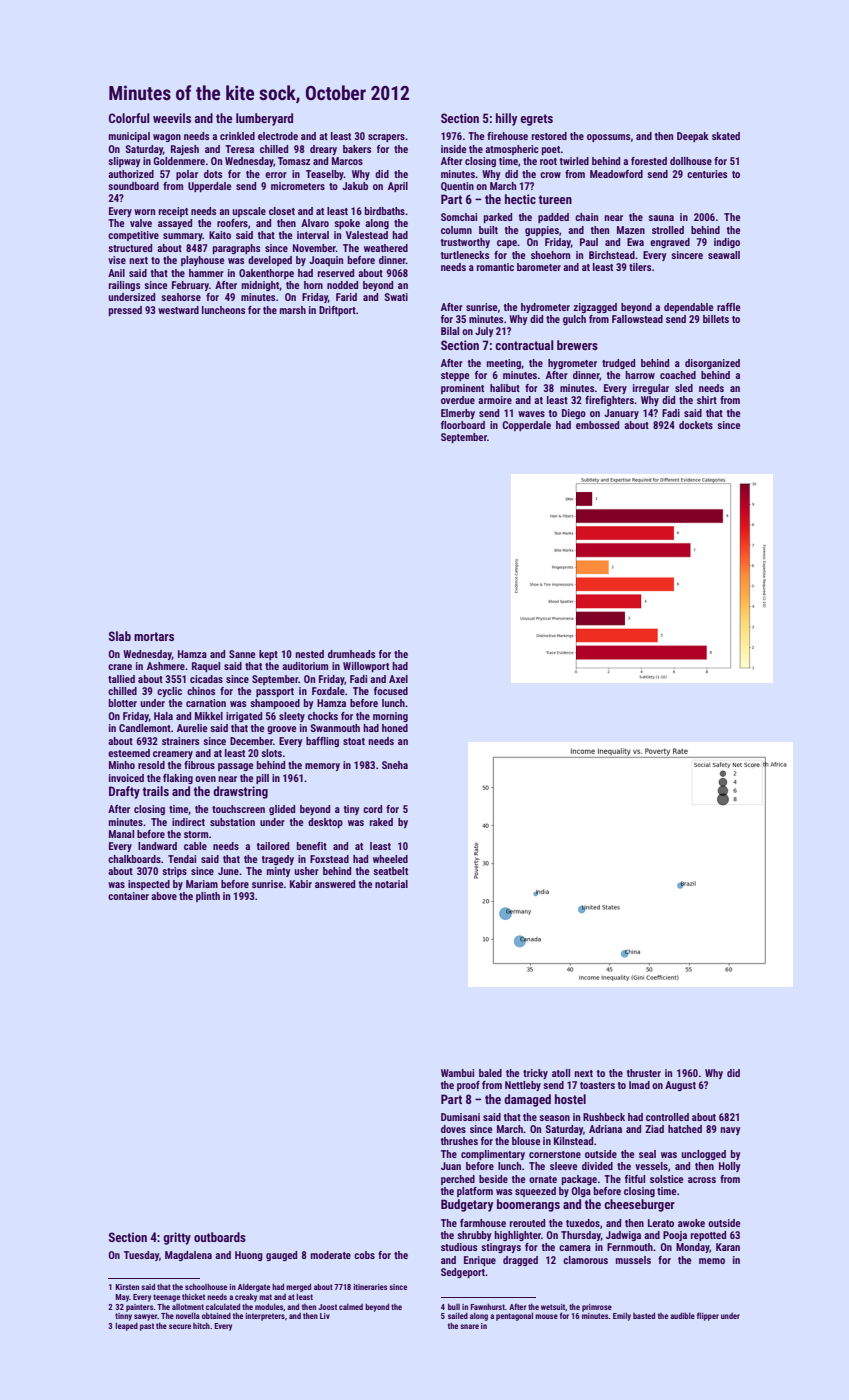  I want to click on Liv, so click(325, 1316).
